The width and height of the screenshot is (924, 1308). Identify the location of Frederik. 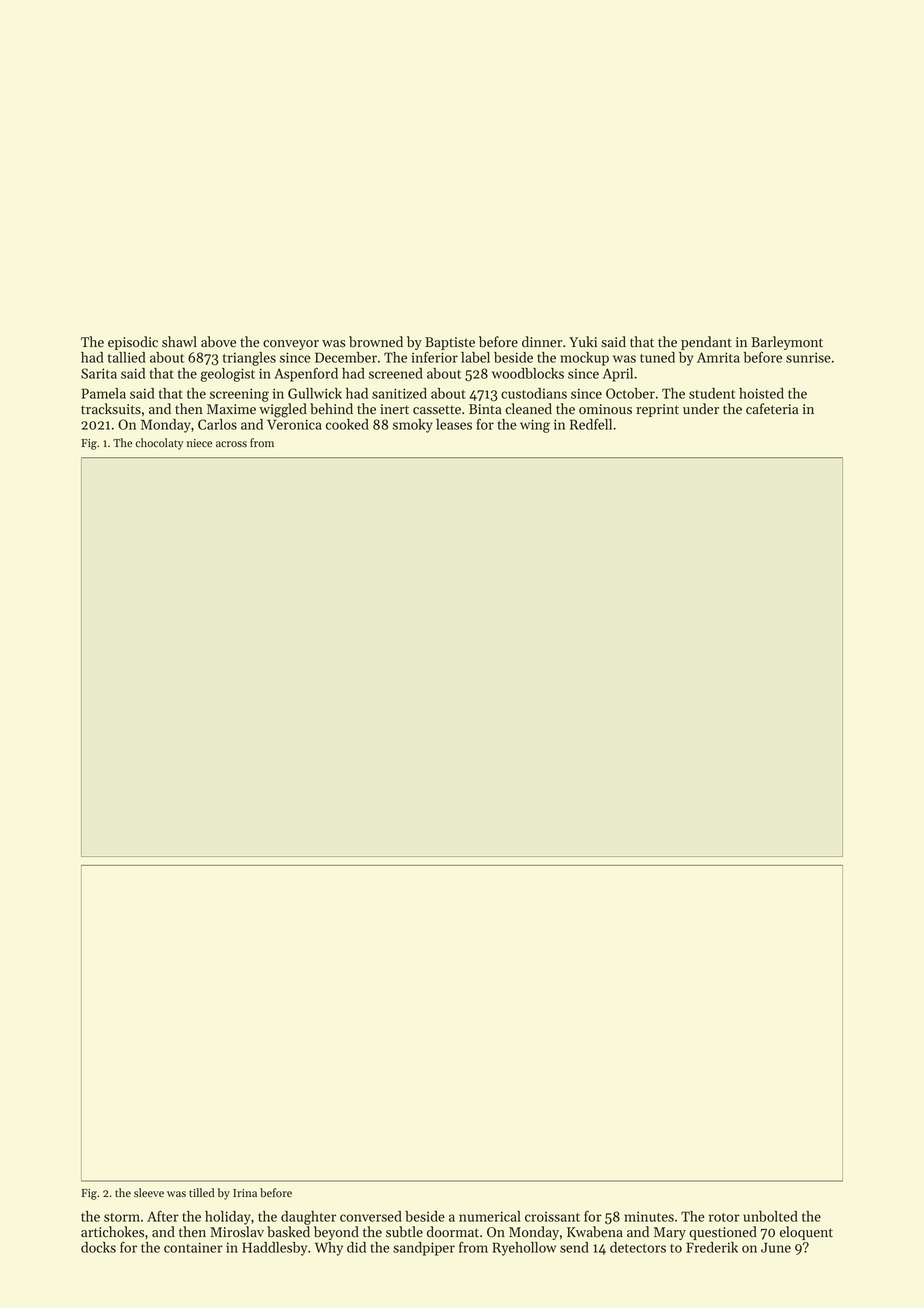
(712, 1247).
